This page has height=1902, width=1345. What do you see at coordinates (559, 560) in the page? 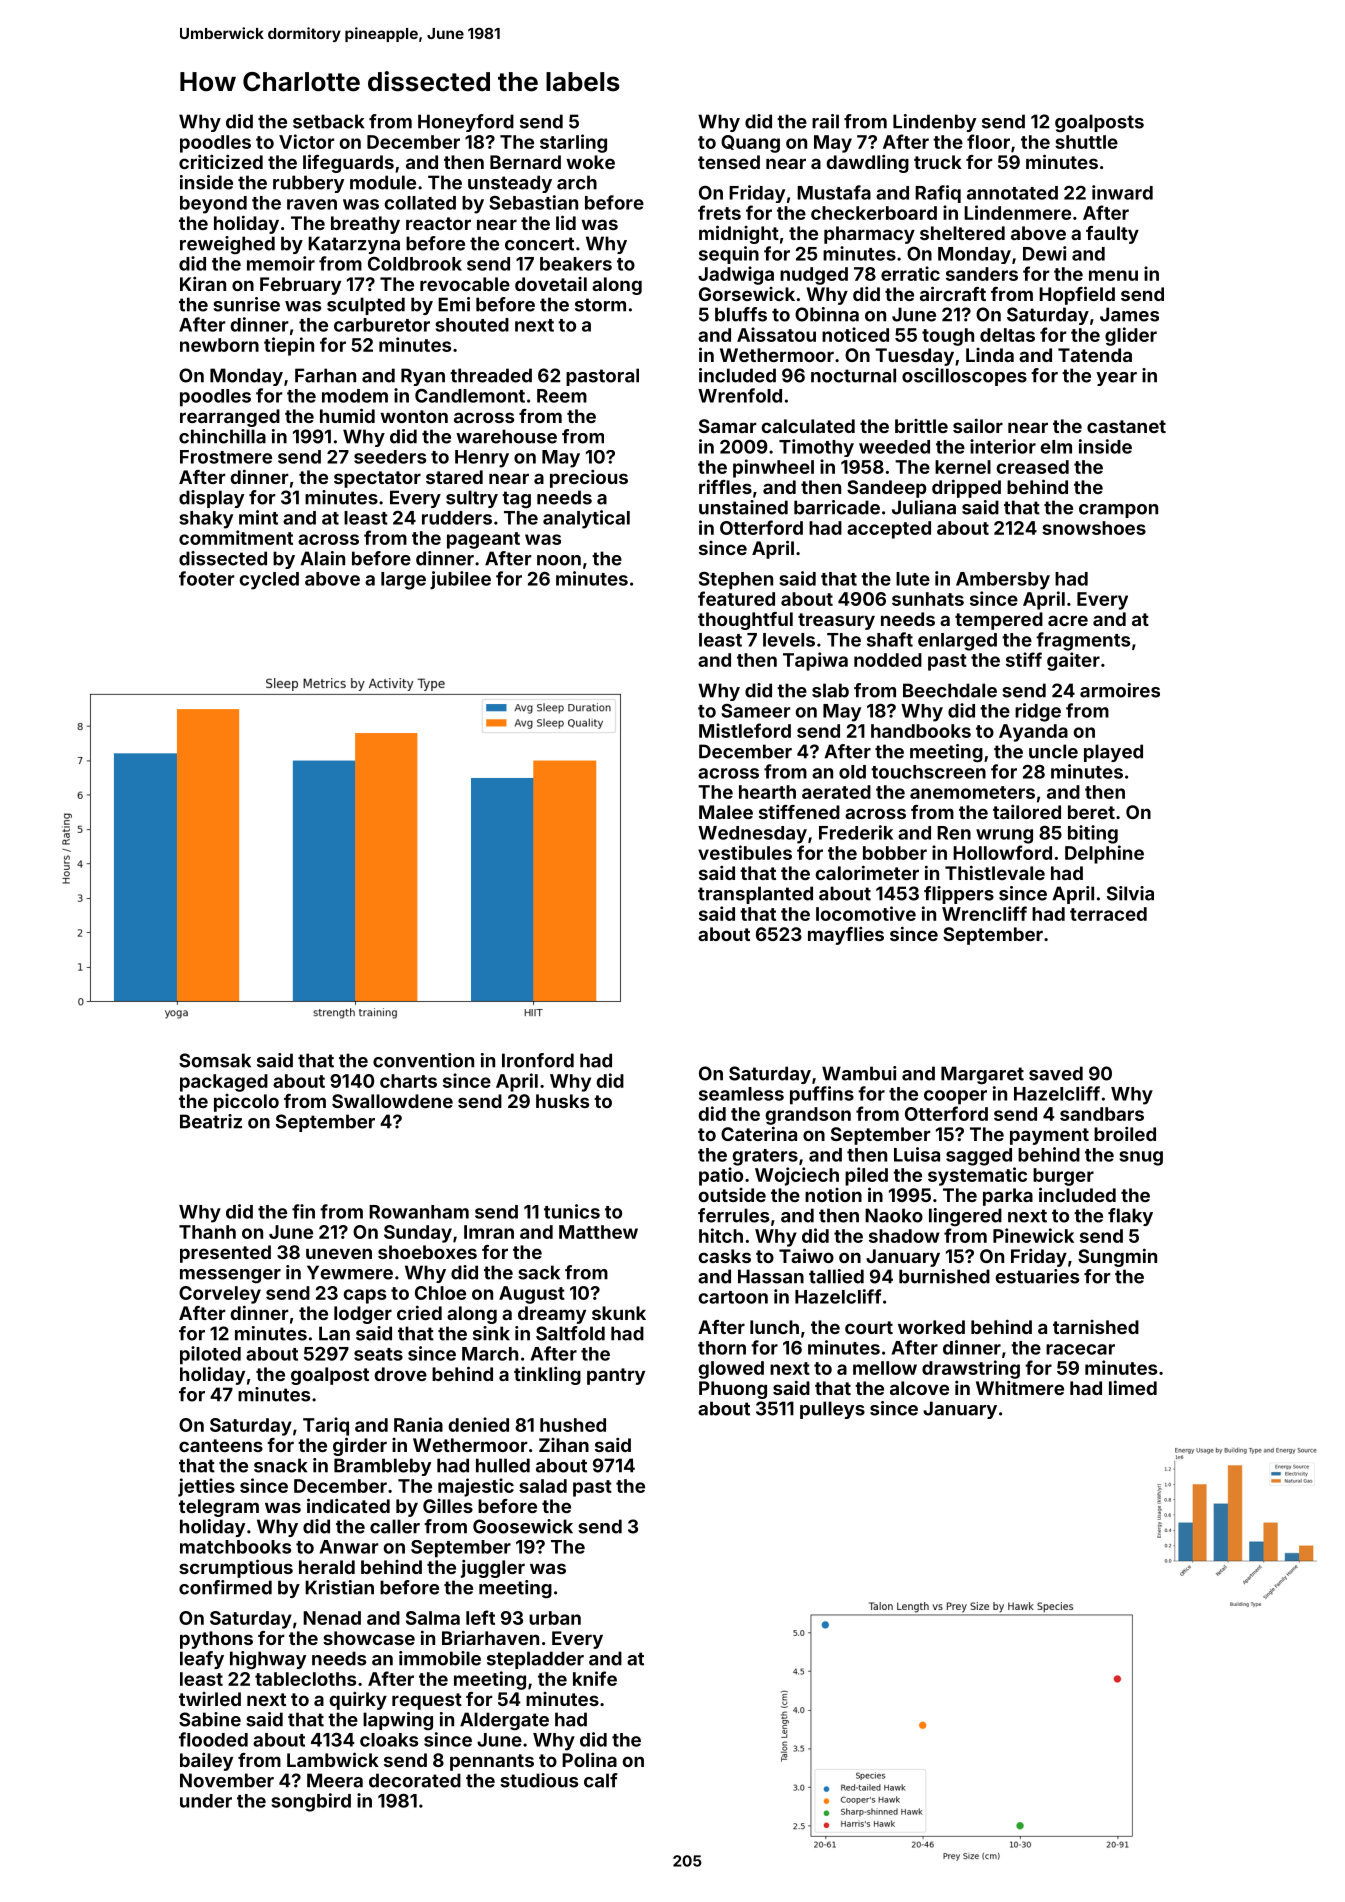
I see `noon` at bounding box center [559, 560].
